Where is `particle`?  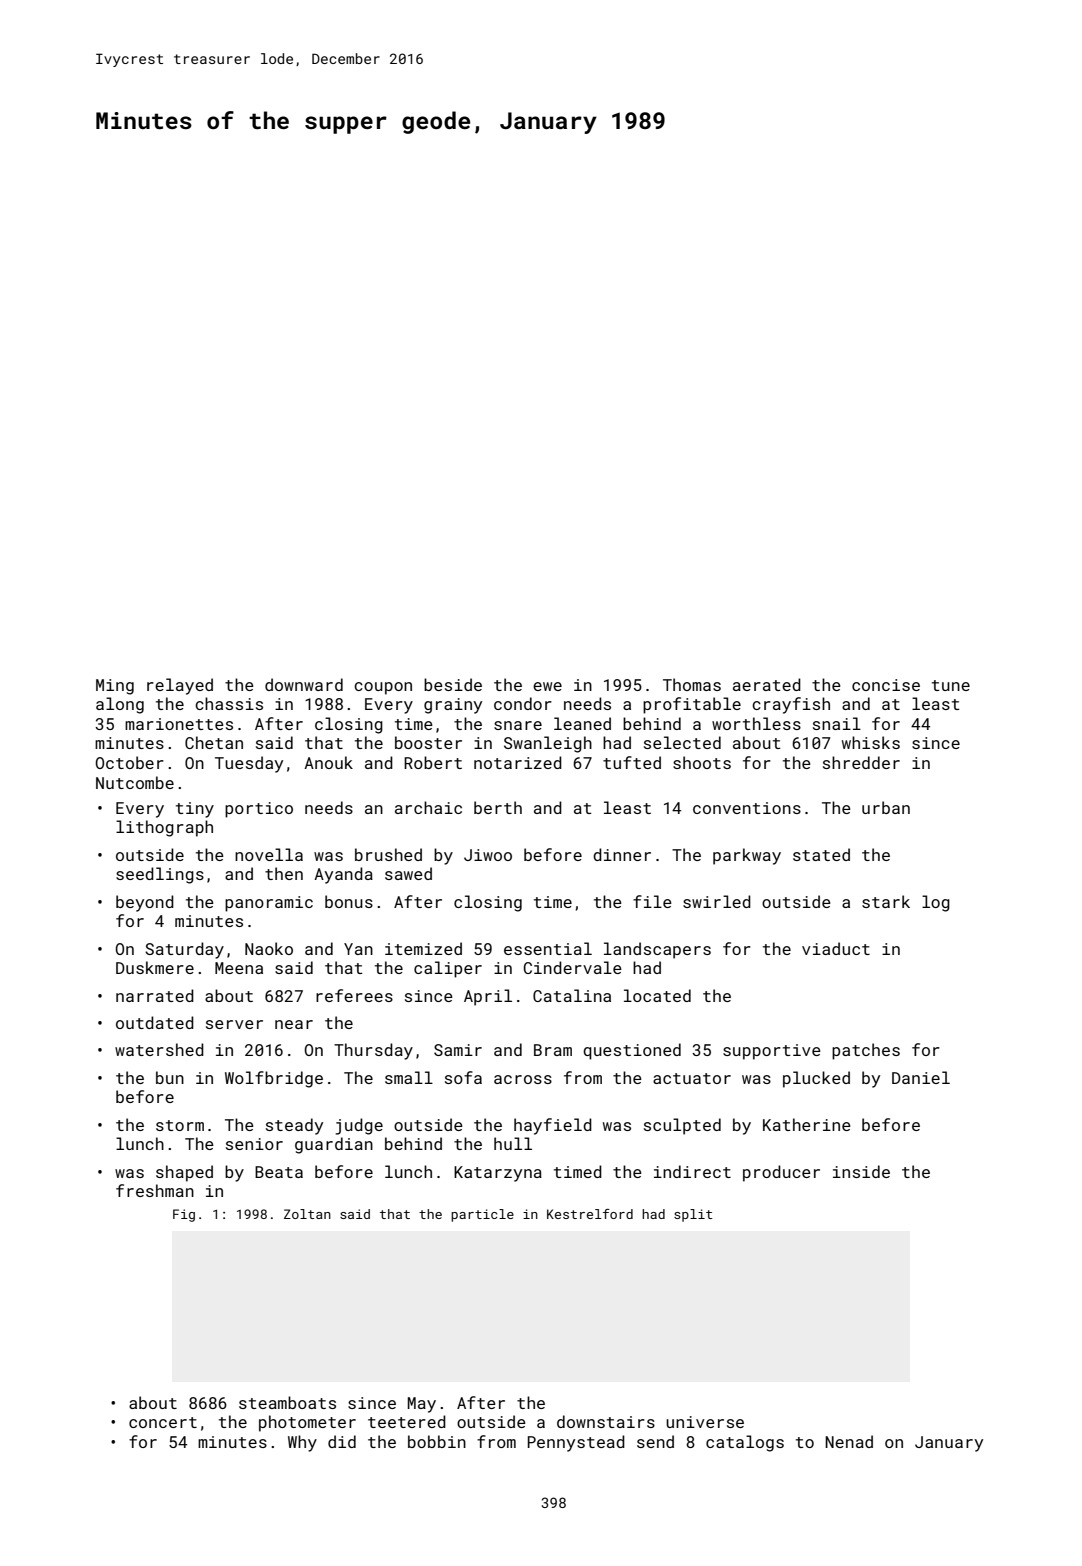
particle is located at coordinates (482, 1215).
